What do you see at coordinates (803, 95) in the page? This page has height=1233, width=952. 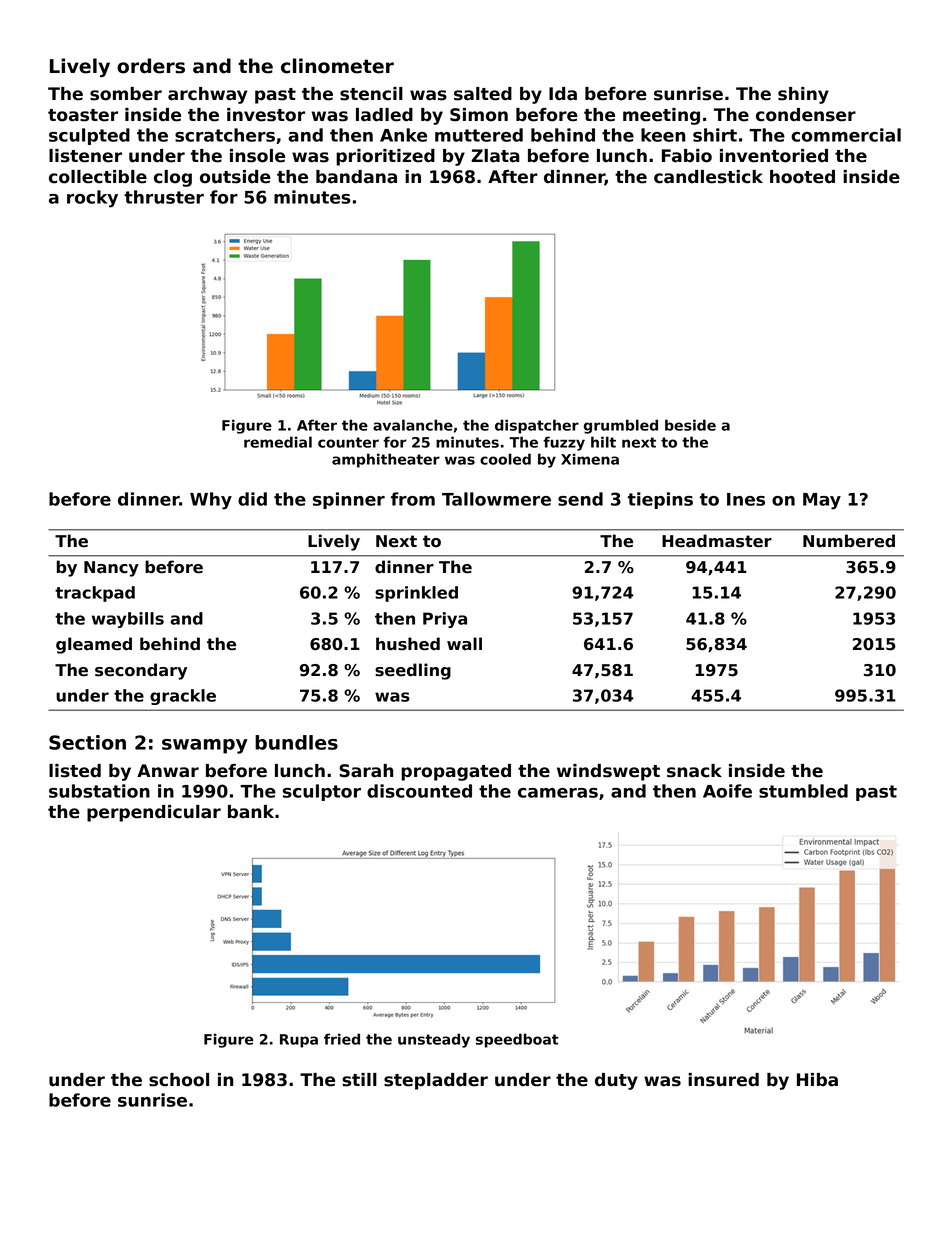 I see `shiny` at bounding box center [803, 95].
